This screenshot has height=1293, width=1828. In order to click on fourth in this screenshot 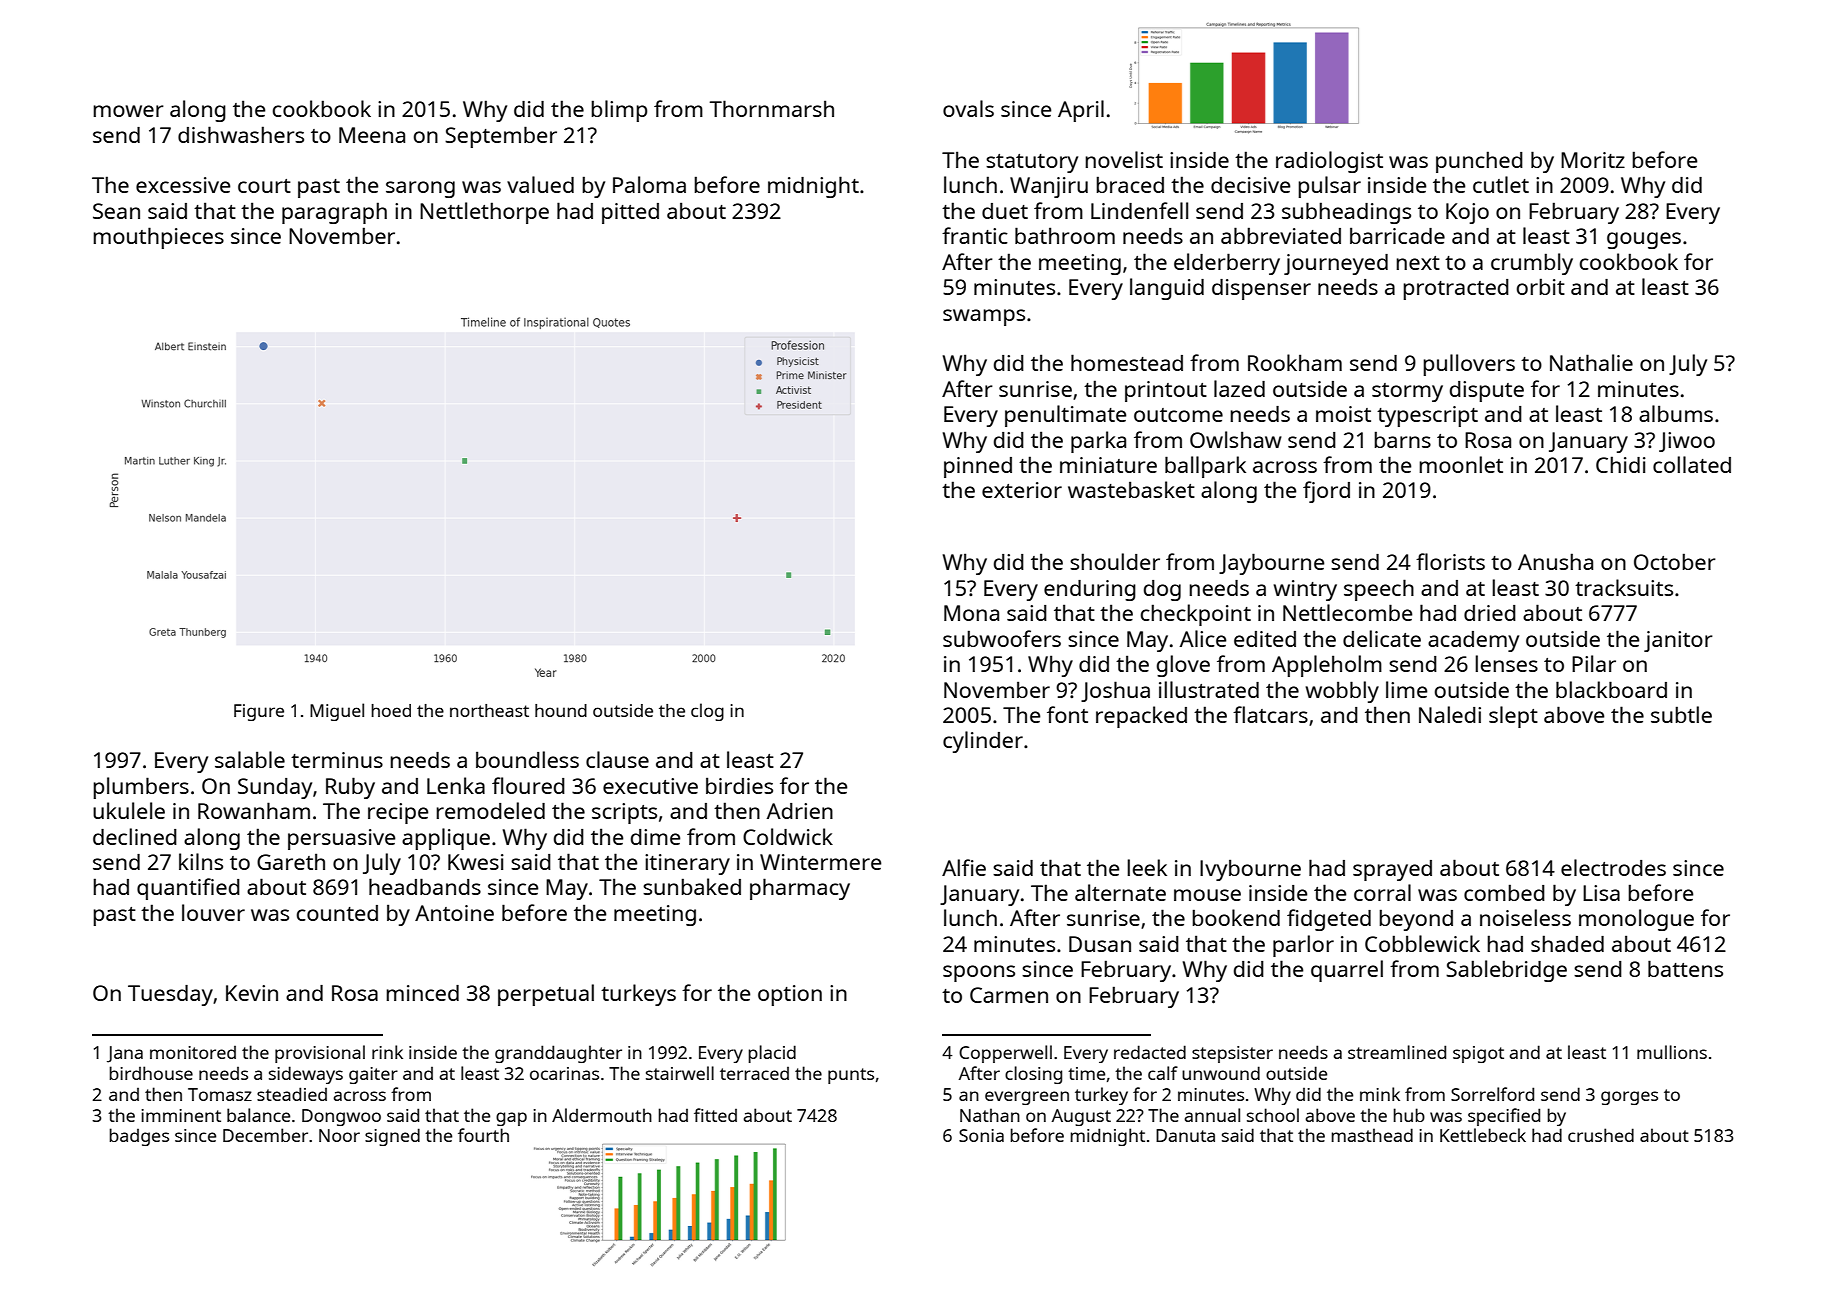, I will do `click(483, 1135)`.
